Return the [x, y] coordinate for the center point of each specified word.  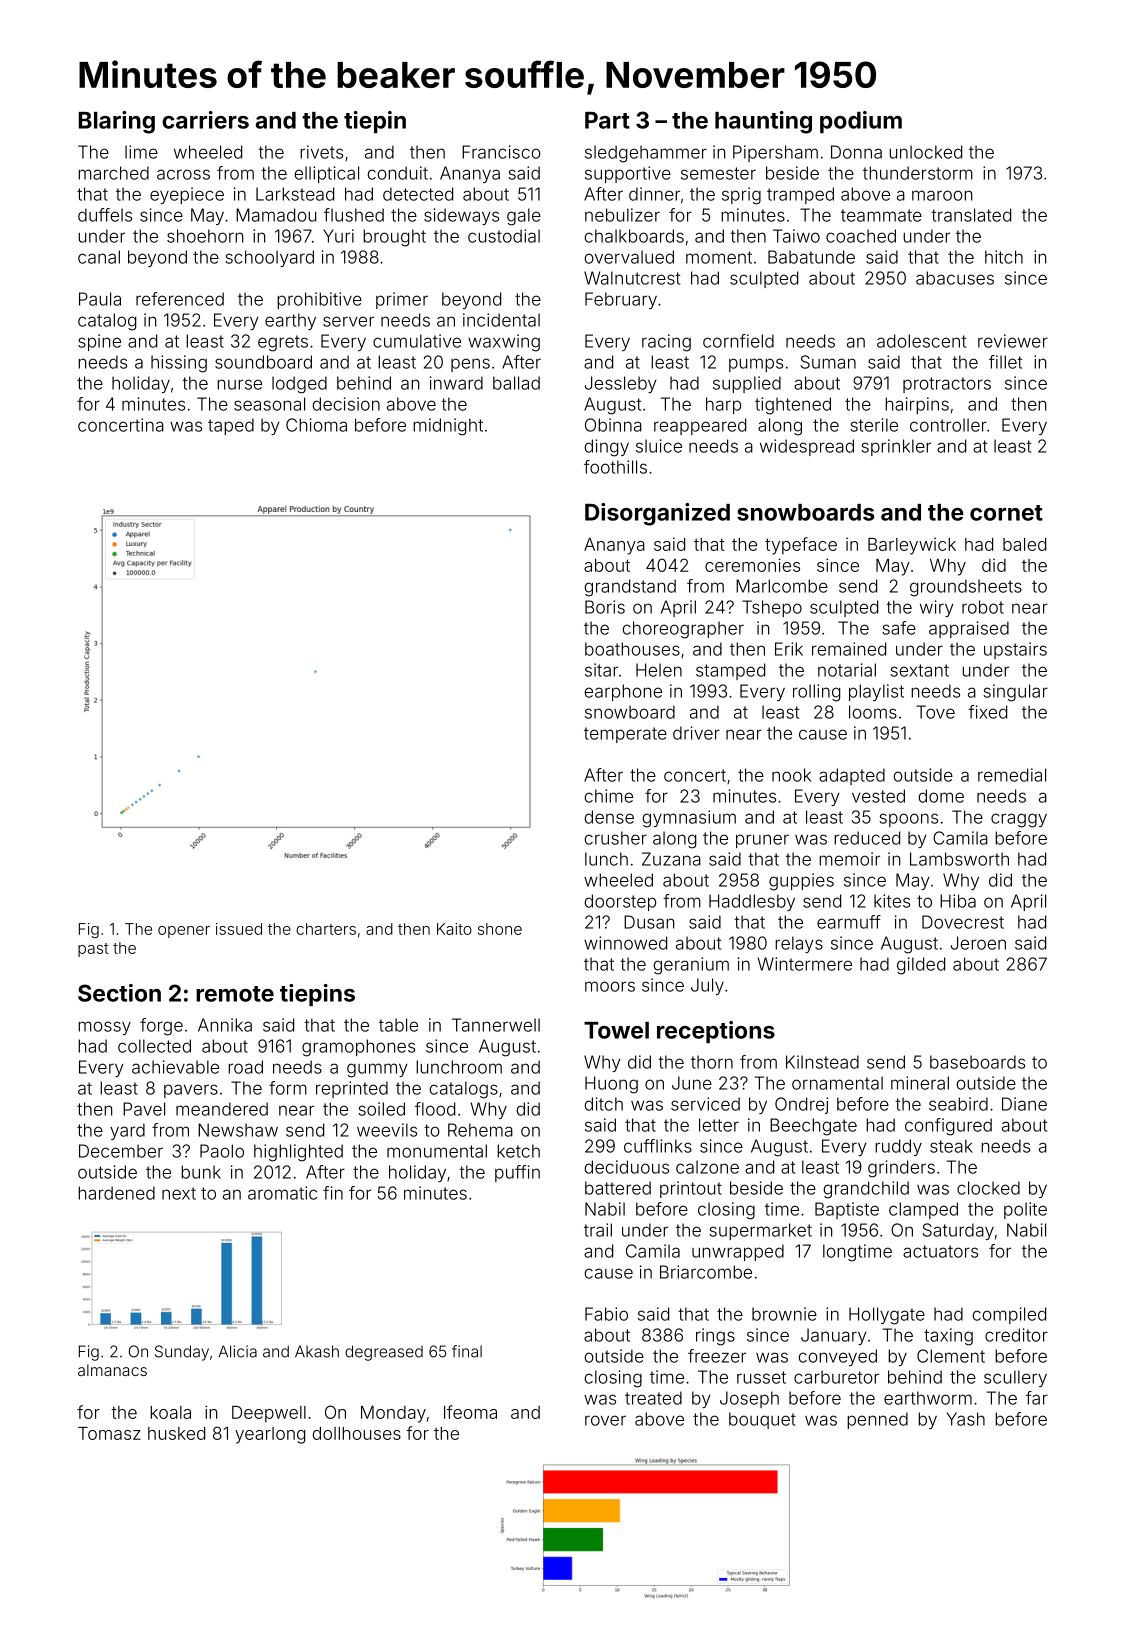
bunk [201, 1172]
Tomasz [109, 1433]
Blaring [117, 122]
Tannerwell [496, 1025]
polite [1025, 1210]
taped [231, 426]
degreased [384, 1353]
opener [184, 932]
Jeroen [978, 943]
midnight [448, 427]
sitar [601, 670]
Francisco [501, 152]
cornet [1006, 513]
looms [873, 712]
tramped [800, 195]
